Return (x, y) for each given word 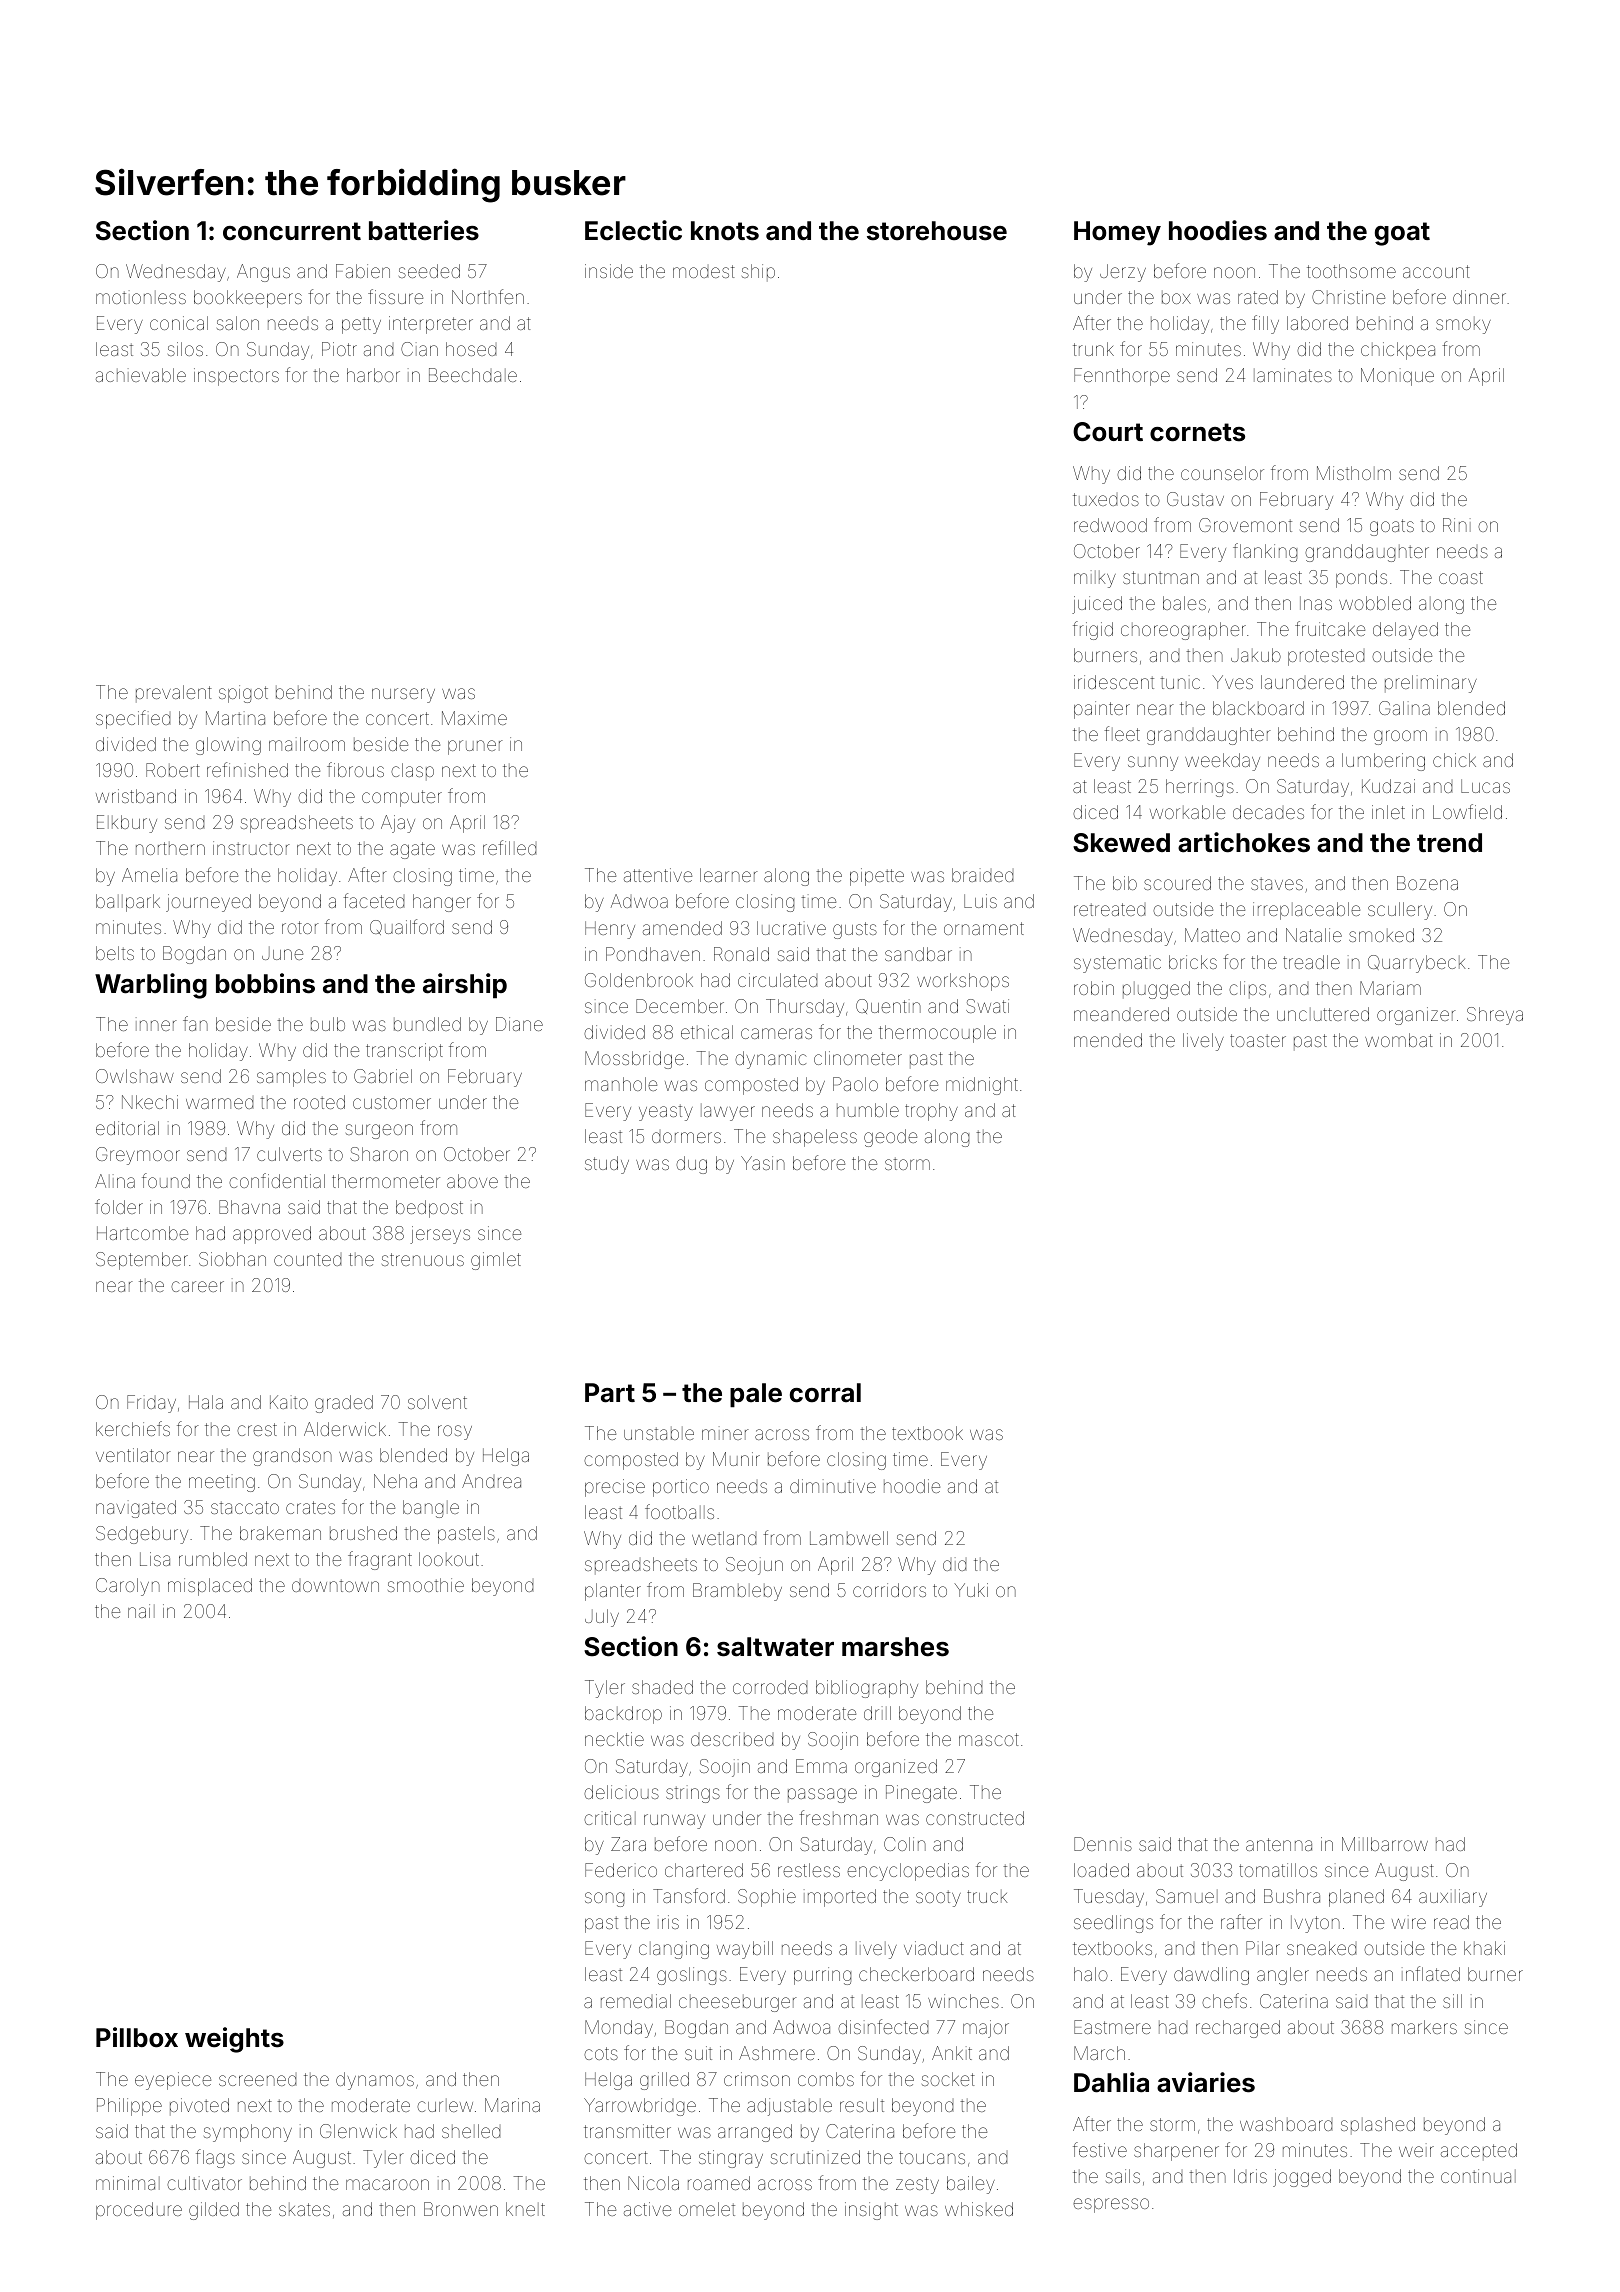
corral (825, 1393)
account (1436, 271)
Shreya (1495, 1016)
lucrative (791, 928)
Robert (173, 770)
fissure (395, 296)
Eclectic (633, 230)
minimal (128, 2183)
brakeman (280, 1533)
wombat (1399, 1040)
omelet (707, 2209)
